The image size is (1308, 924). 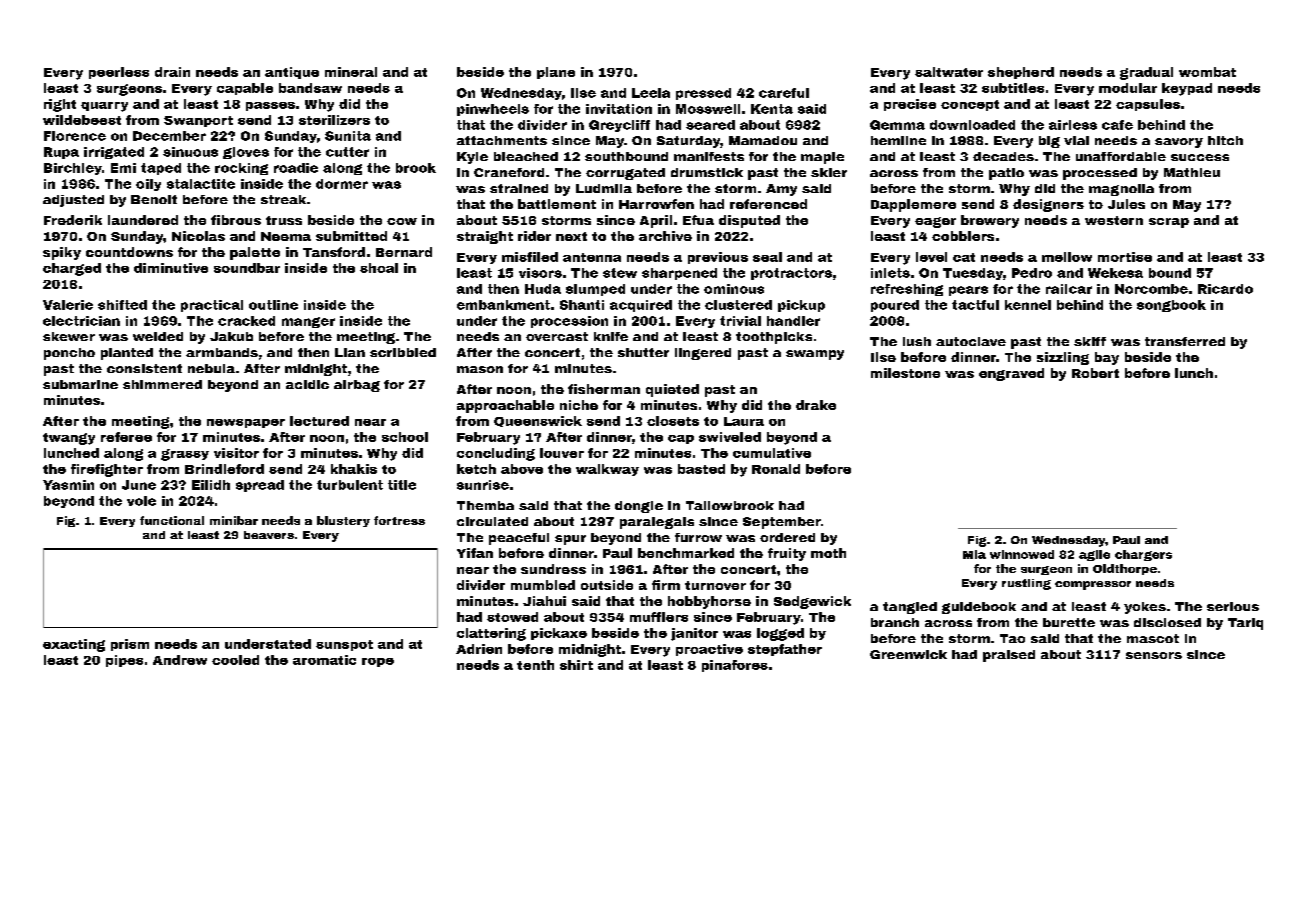 I want to click on Ricardo, so click(x=1225, y=289).
